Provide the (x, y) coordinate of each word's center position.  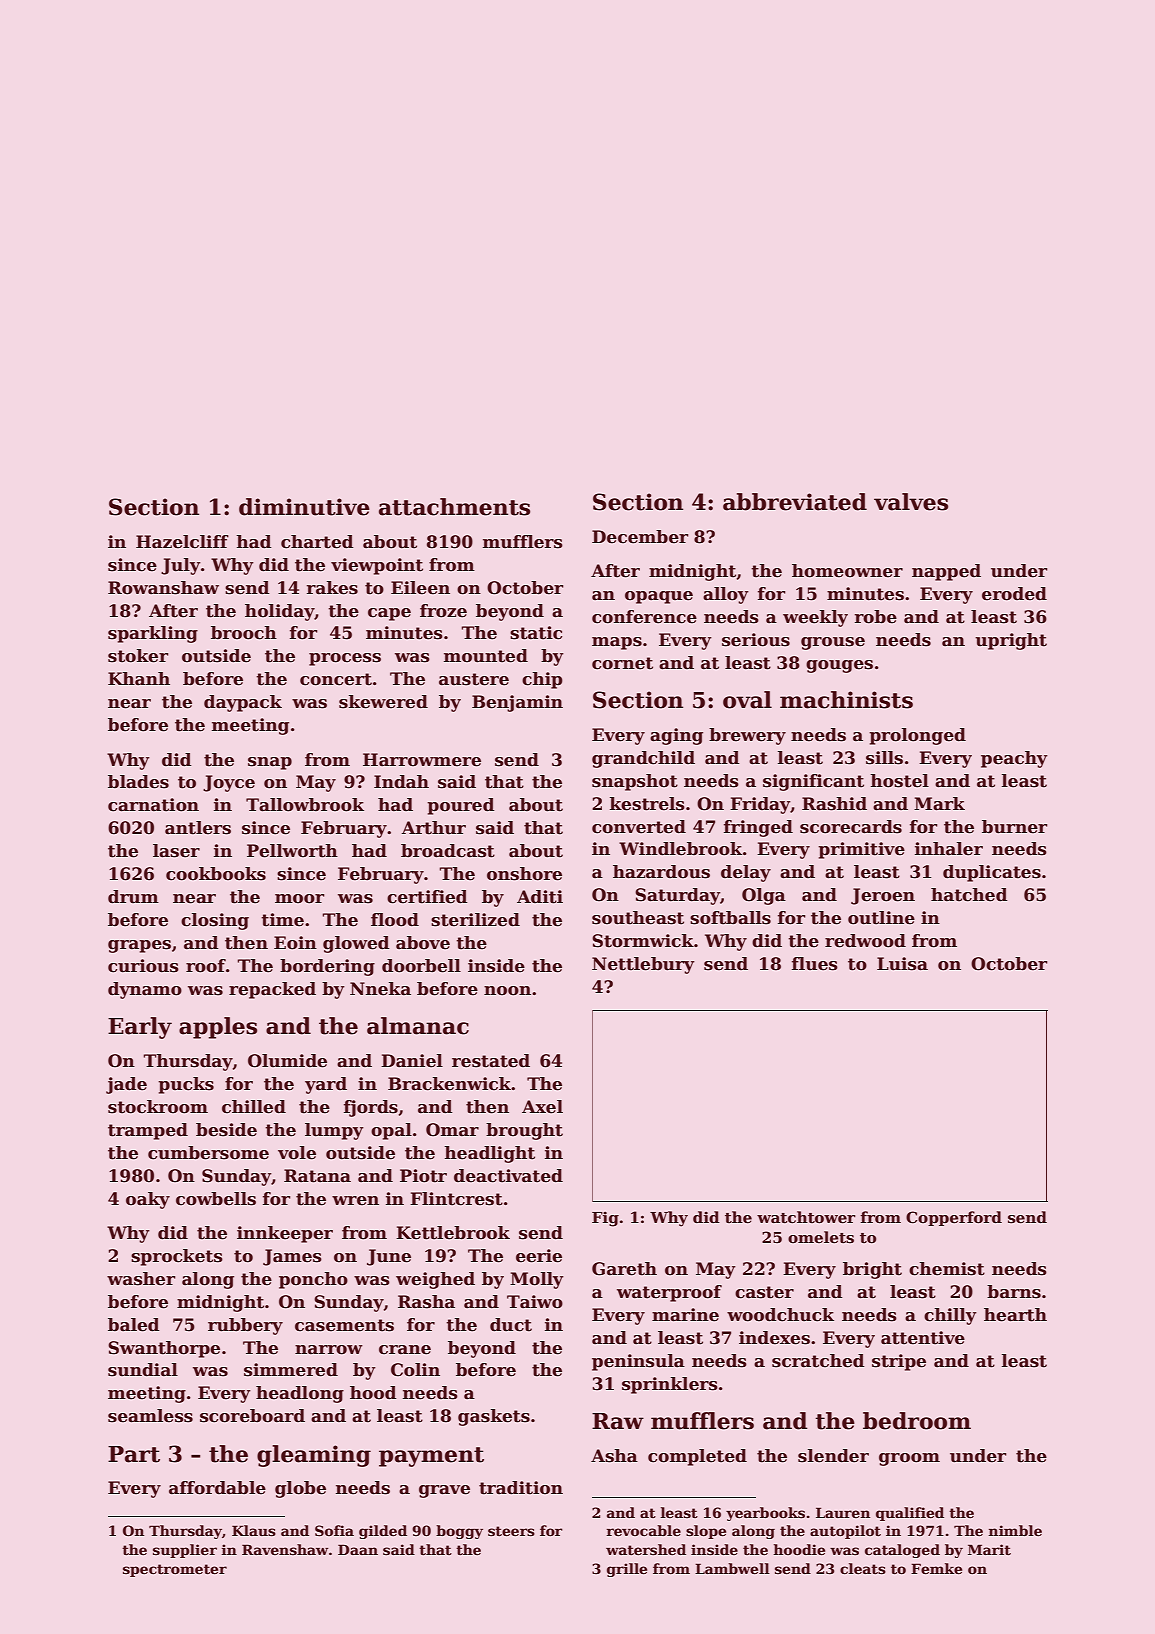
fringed (758, 828)
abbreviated (795, 502)
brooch (244, 633)
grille (627, 1570)
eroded (1014, 594)
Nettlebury (643, 965)
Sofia (334, 1530)
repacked (272, 990)
